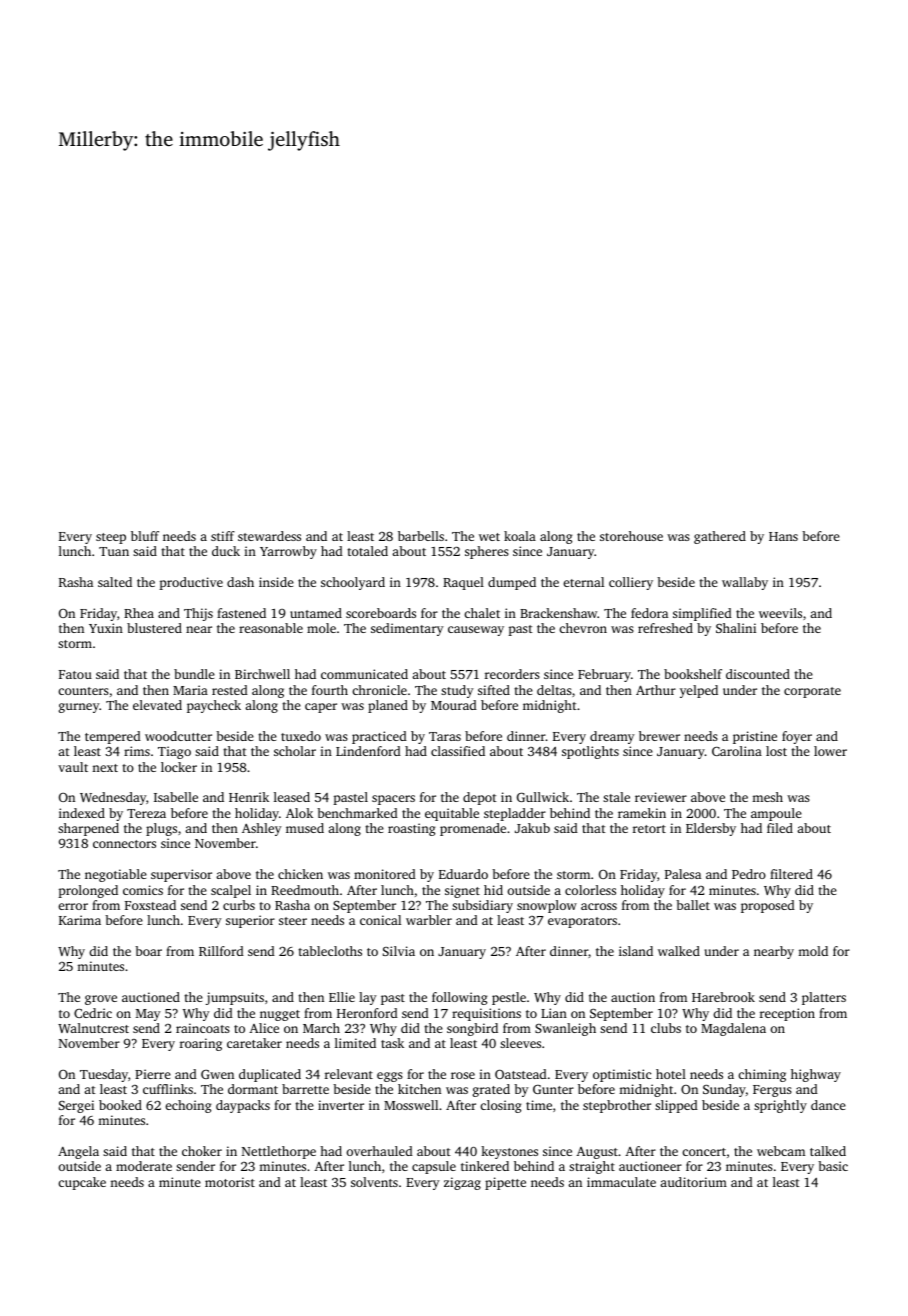  What do you see at coordinates (144, 1166) in the image?
I see `moderate` at bounding box center [144, 1166].
